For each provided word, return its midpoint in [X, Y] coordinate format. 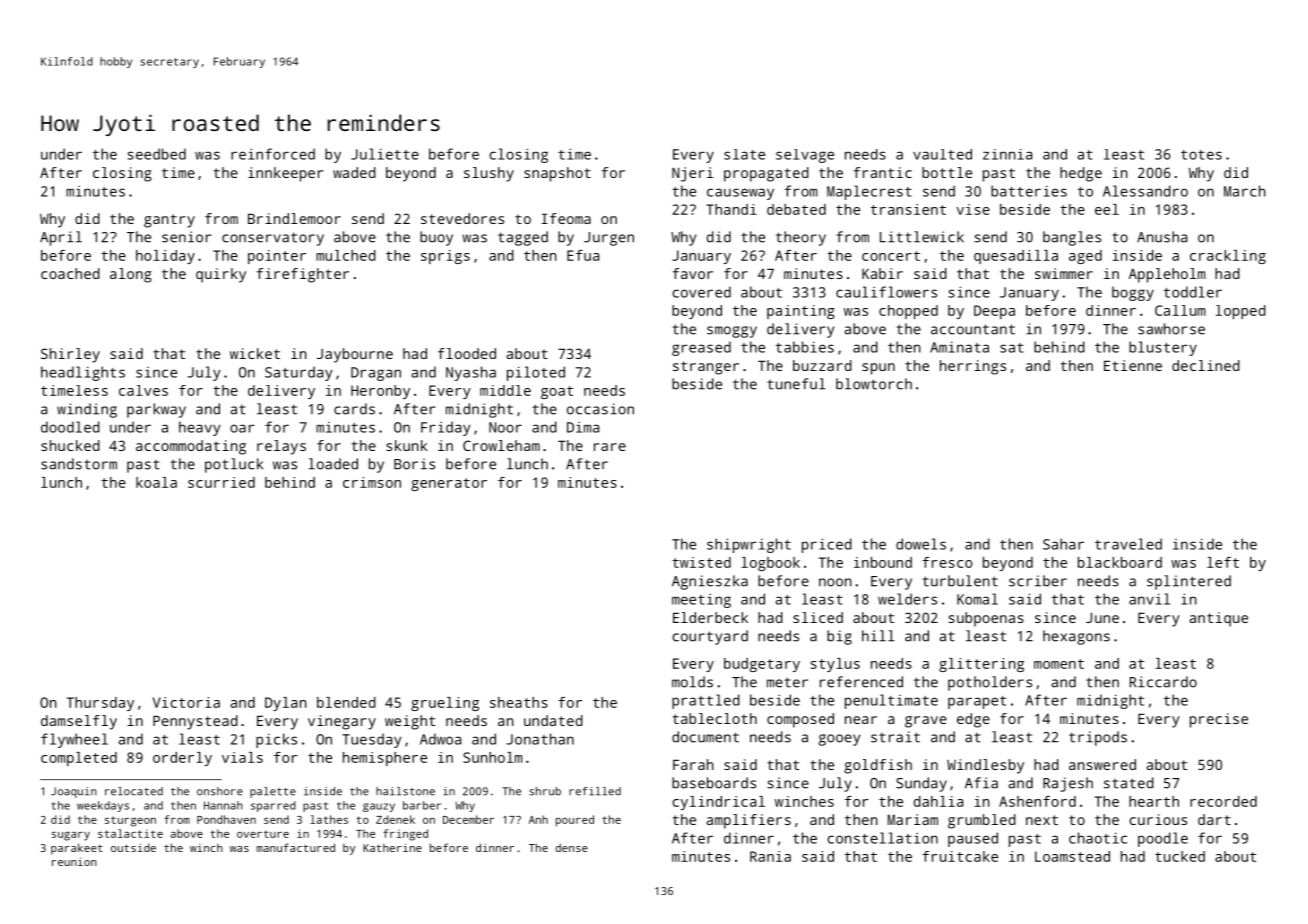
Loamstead [1072, 856]
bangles [1072, 238]
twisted [701, 562]
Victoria [186, 702]
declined [1206, 365]
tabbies [805, 347]
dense [572, 847]
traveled [1128, 544]
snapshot [557, 174]
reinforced [273, 154]
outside [133, 847]
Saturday [299, 373]
